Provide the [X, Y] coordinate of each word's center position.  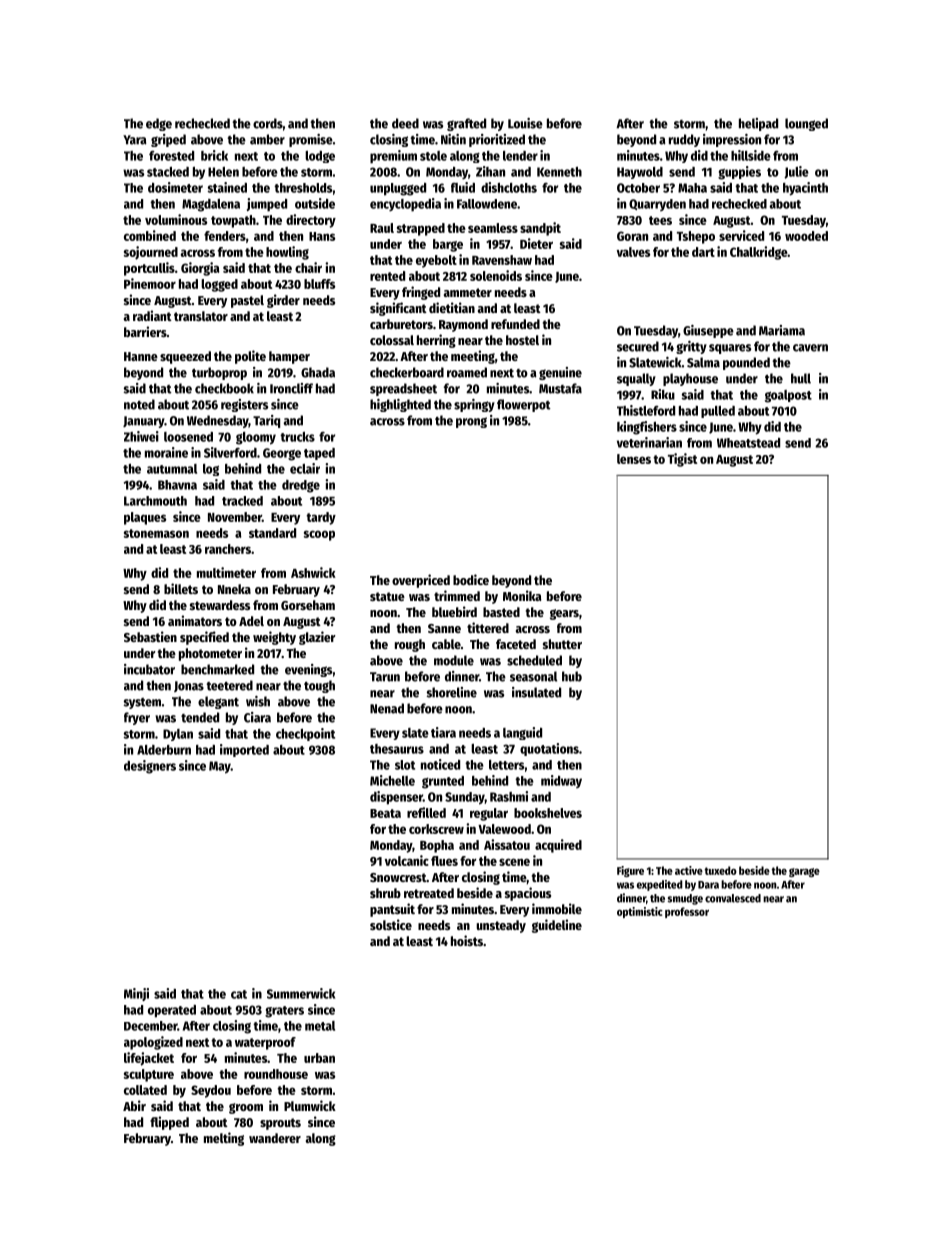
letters [506, 765]
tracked [242, 501]
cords [268, 123]
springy [474, 405]
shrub [385, 893]
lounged [806, 124]
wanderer [275, 1138]
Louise [525, 123]
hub [572, 676]
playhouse [690, 379]
